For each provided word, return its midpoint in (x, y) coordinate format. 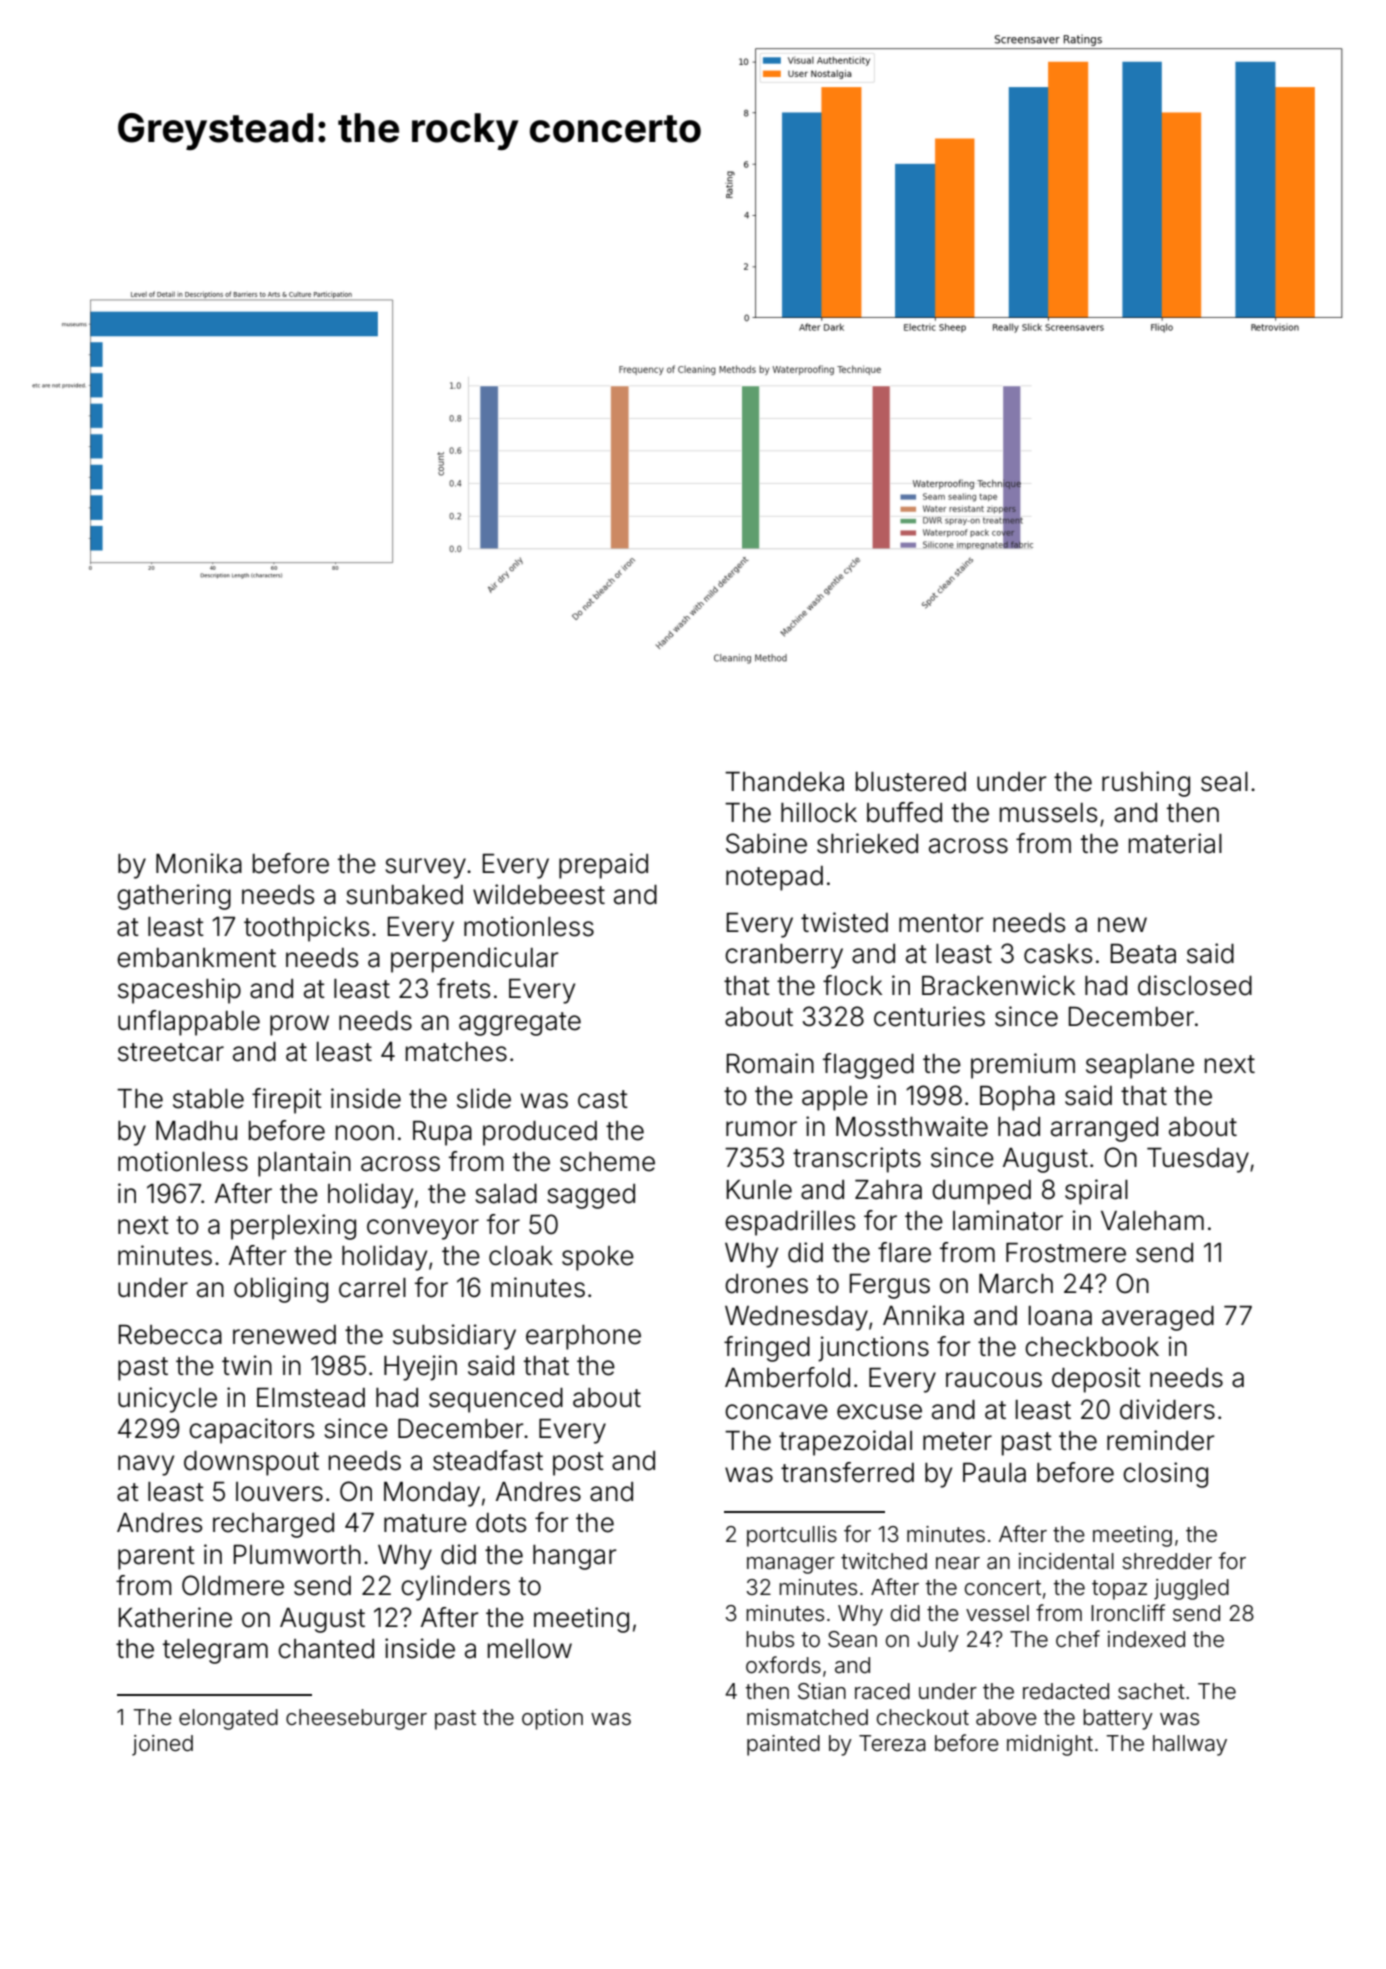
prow (299, 1025)
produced (540, 1133)
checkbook (1092, 1347)
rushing (1146, 784)
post (578, 1464)
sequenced (496, 1400)
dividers (1167, 1409)
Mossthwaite (912, 1126)
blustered (911, 782)
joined (162, 1745)
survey (425, 868)
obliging (281, 1290)
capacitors (251, 1431)
